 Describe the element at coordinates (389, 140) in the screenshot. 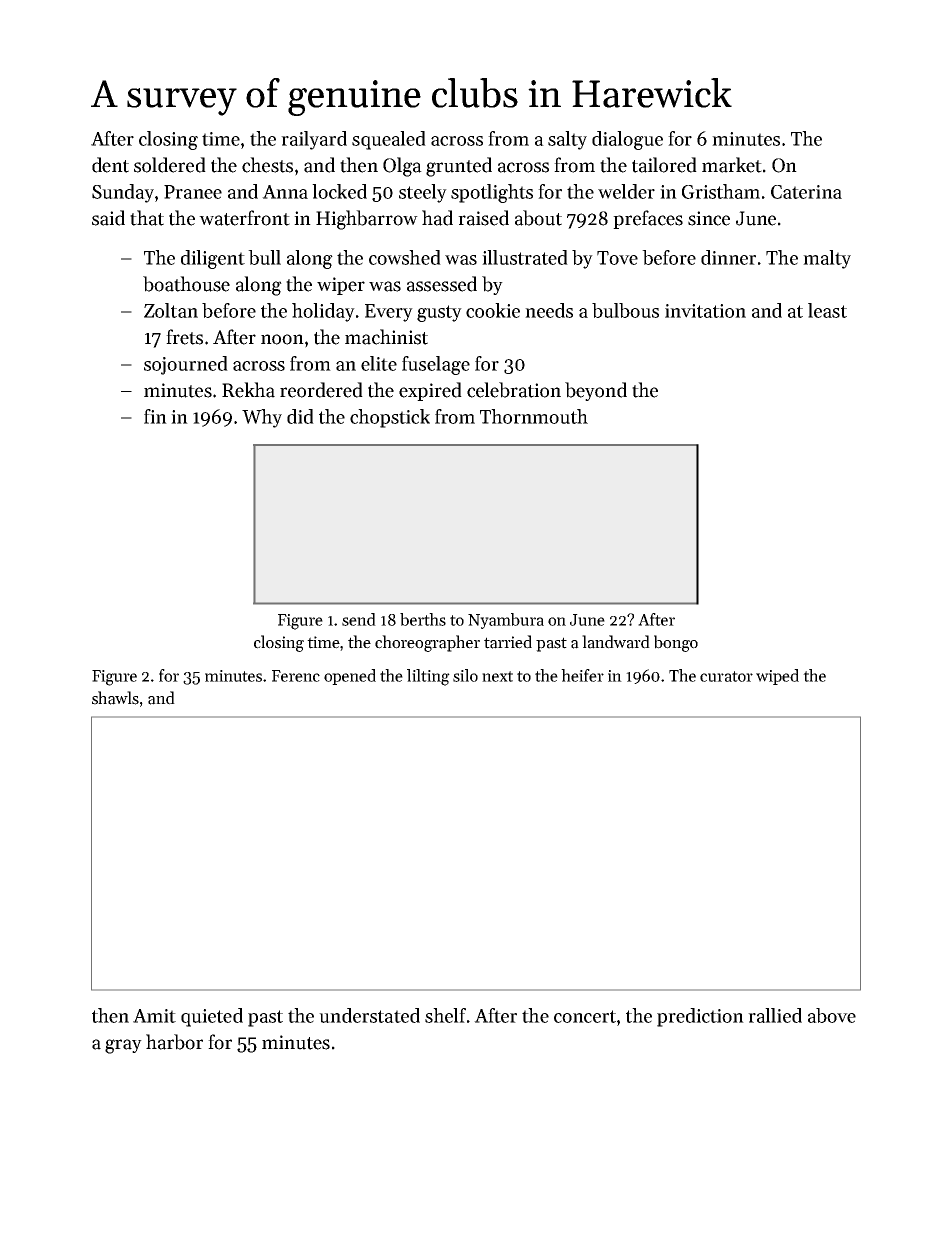

I see `squealed` at that location.
